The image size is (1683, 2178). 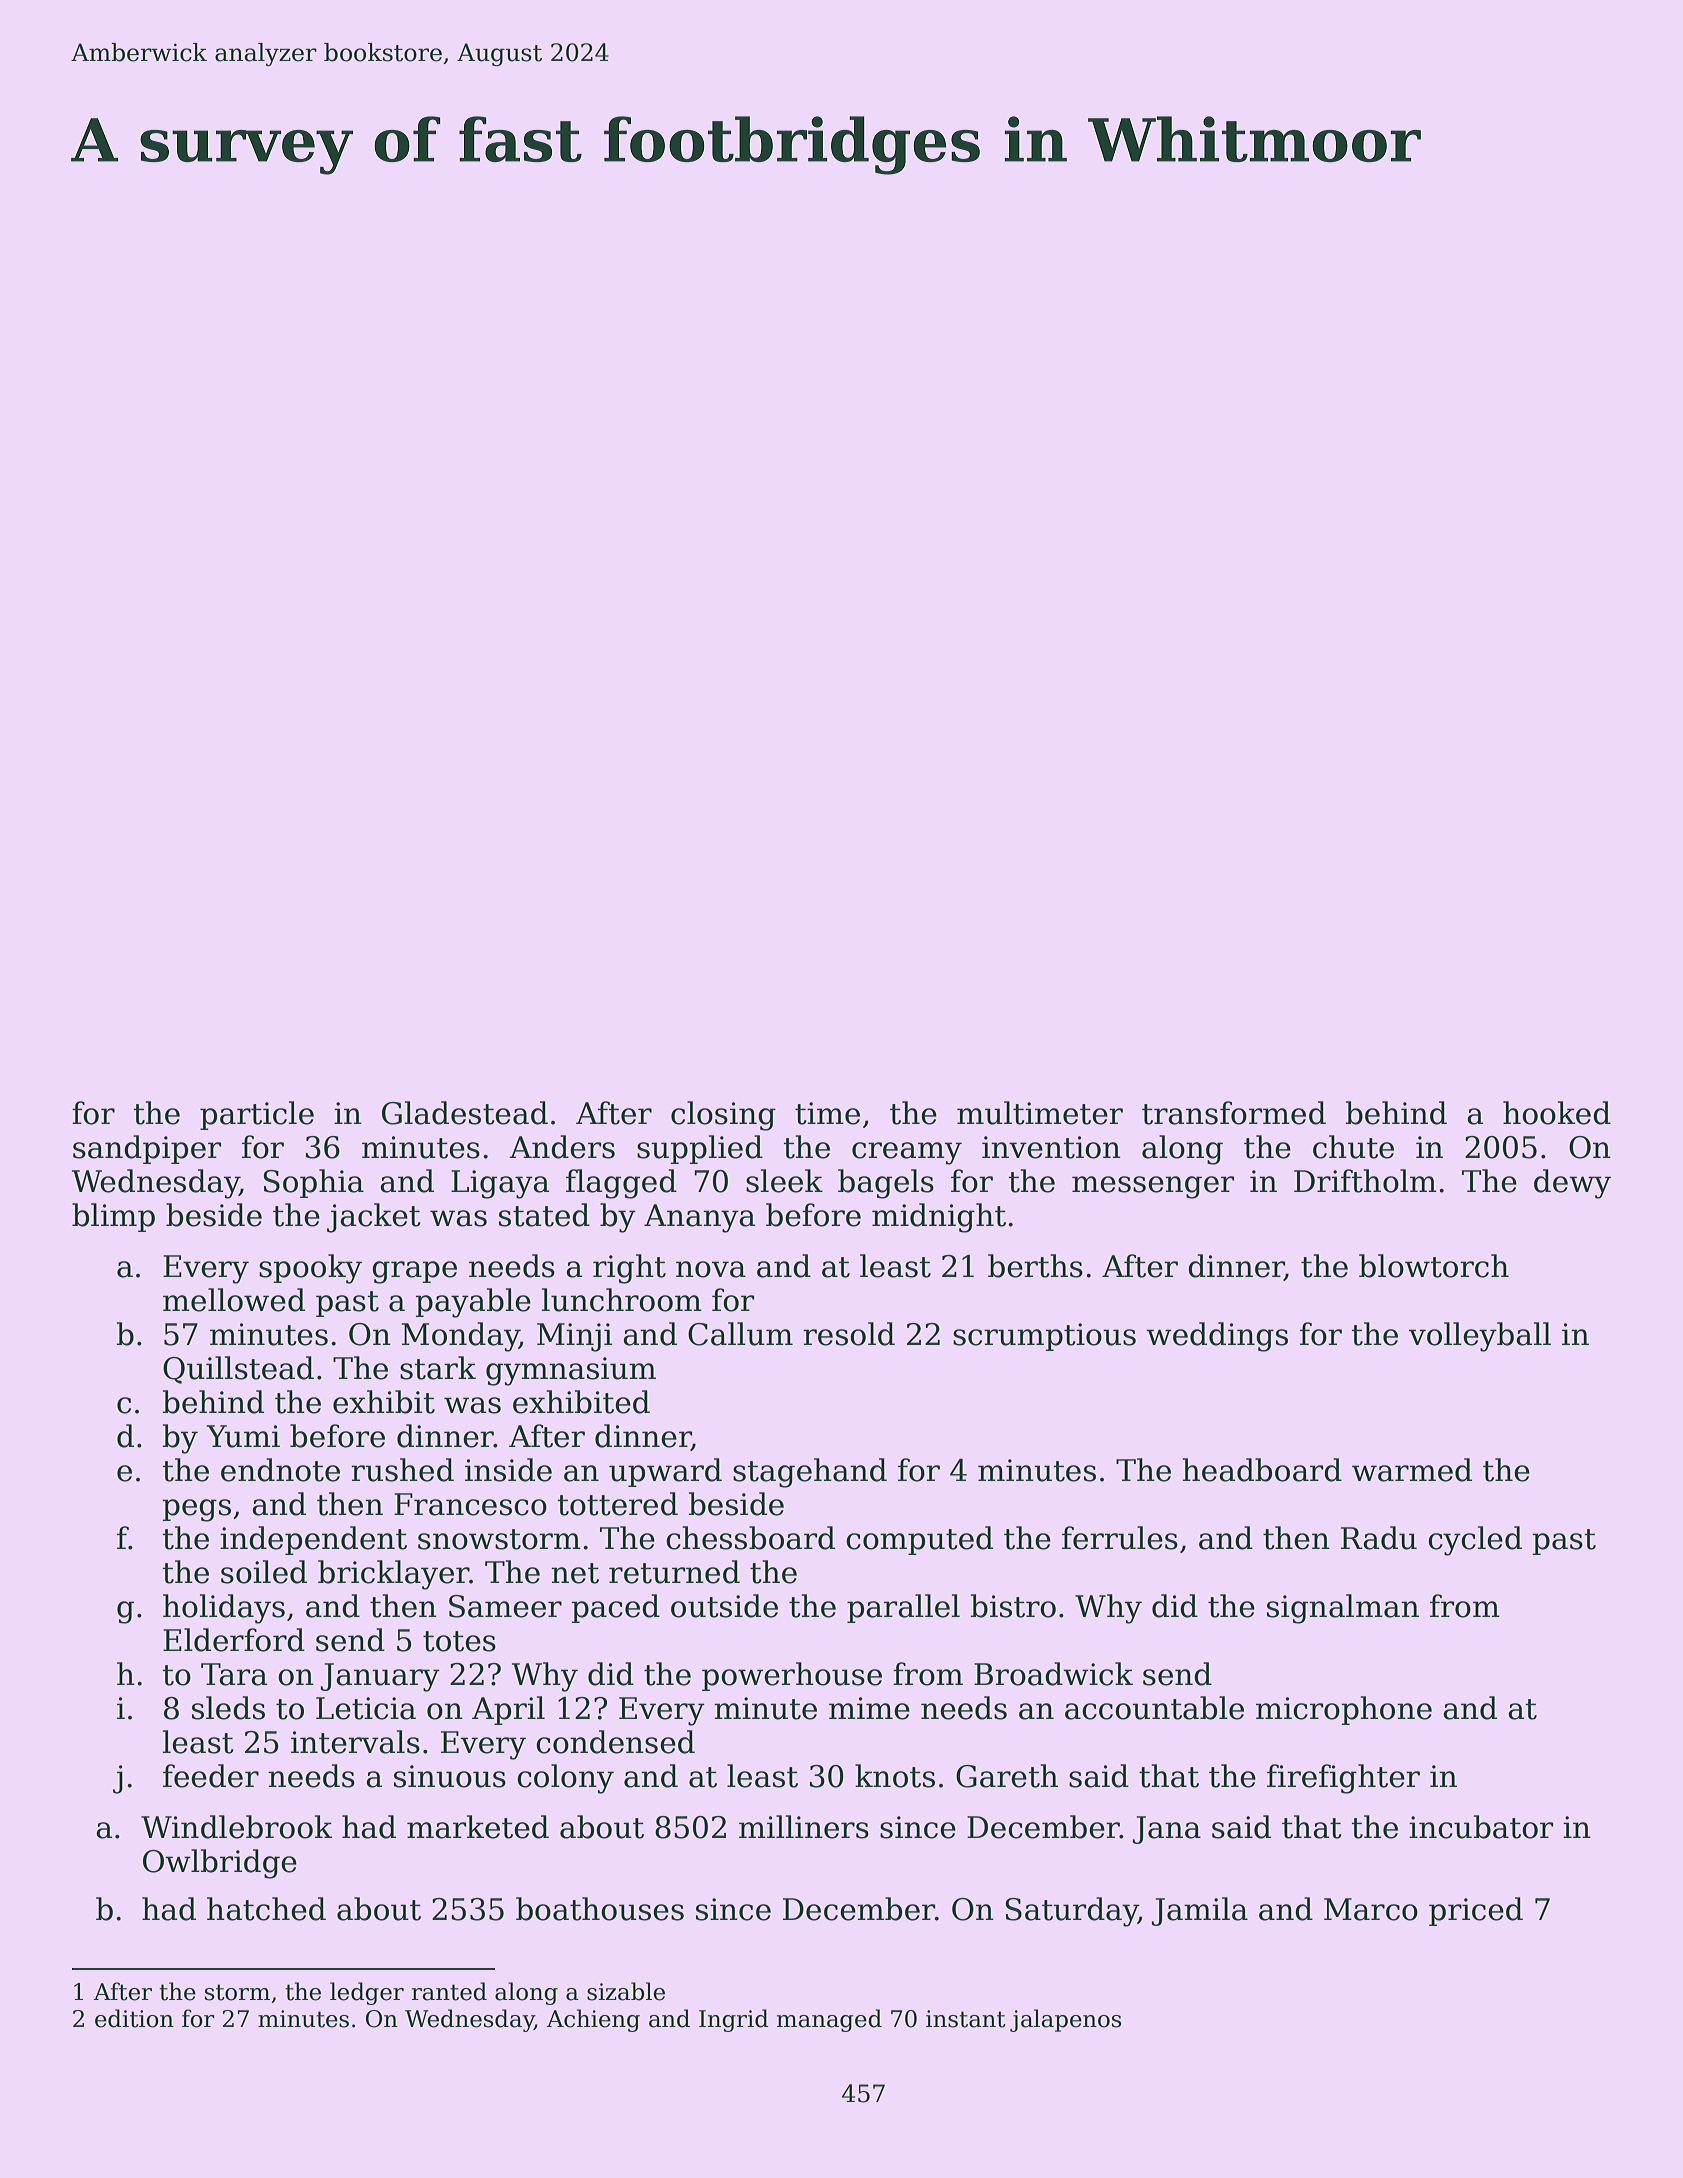 What do you see at coordinates (740, 1334) in the document?
I see `Callum` at bounding box center [740, 1334].
